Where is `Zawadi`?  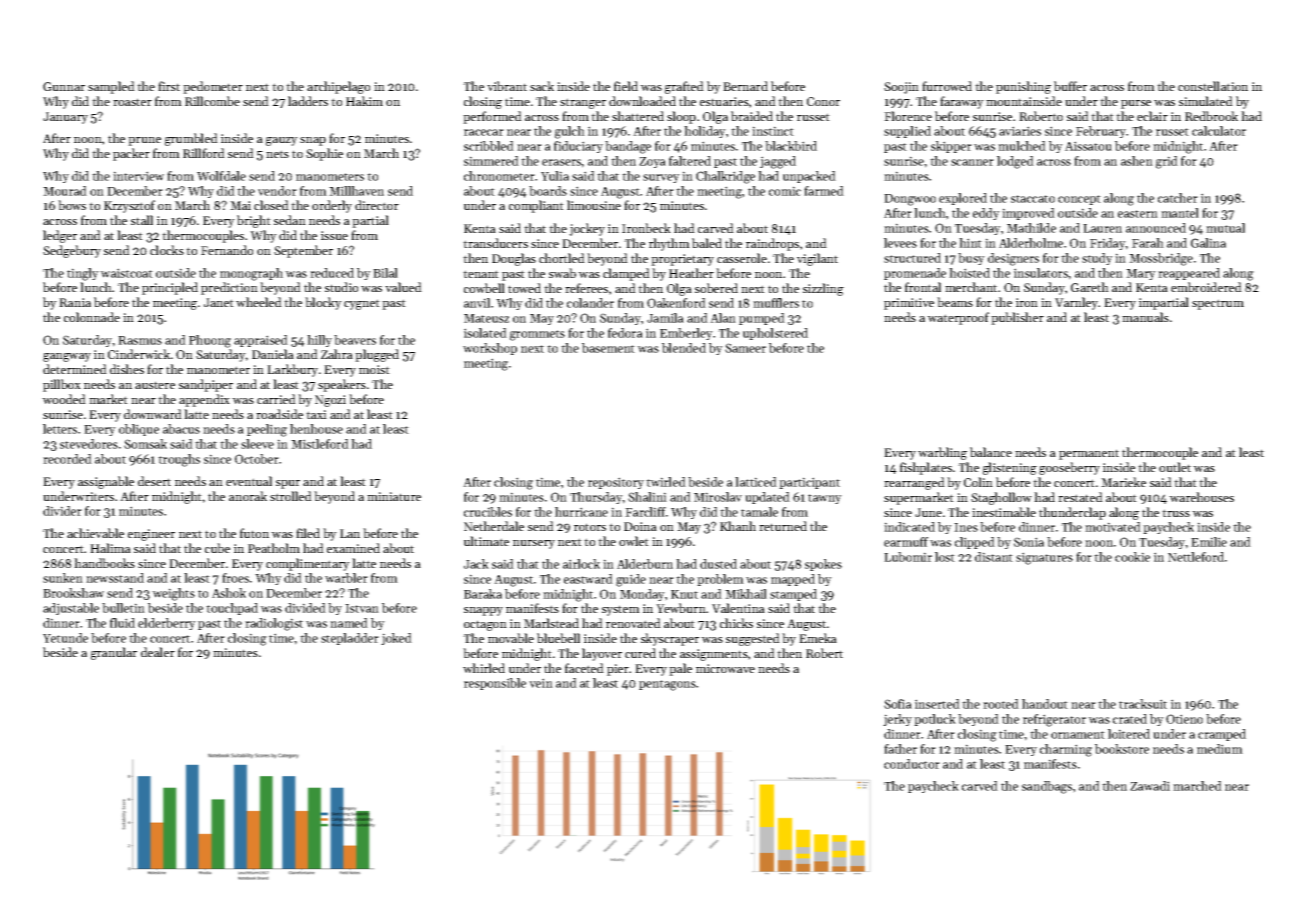
Zawadi is located at coordinates (1150, 786).
